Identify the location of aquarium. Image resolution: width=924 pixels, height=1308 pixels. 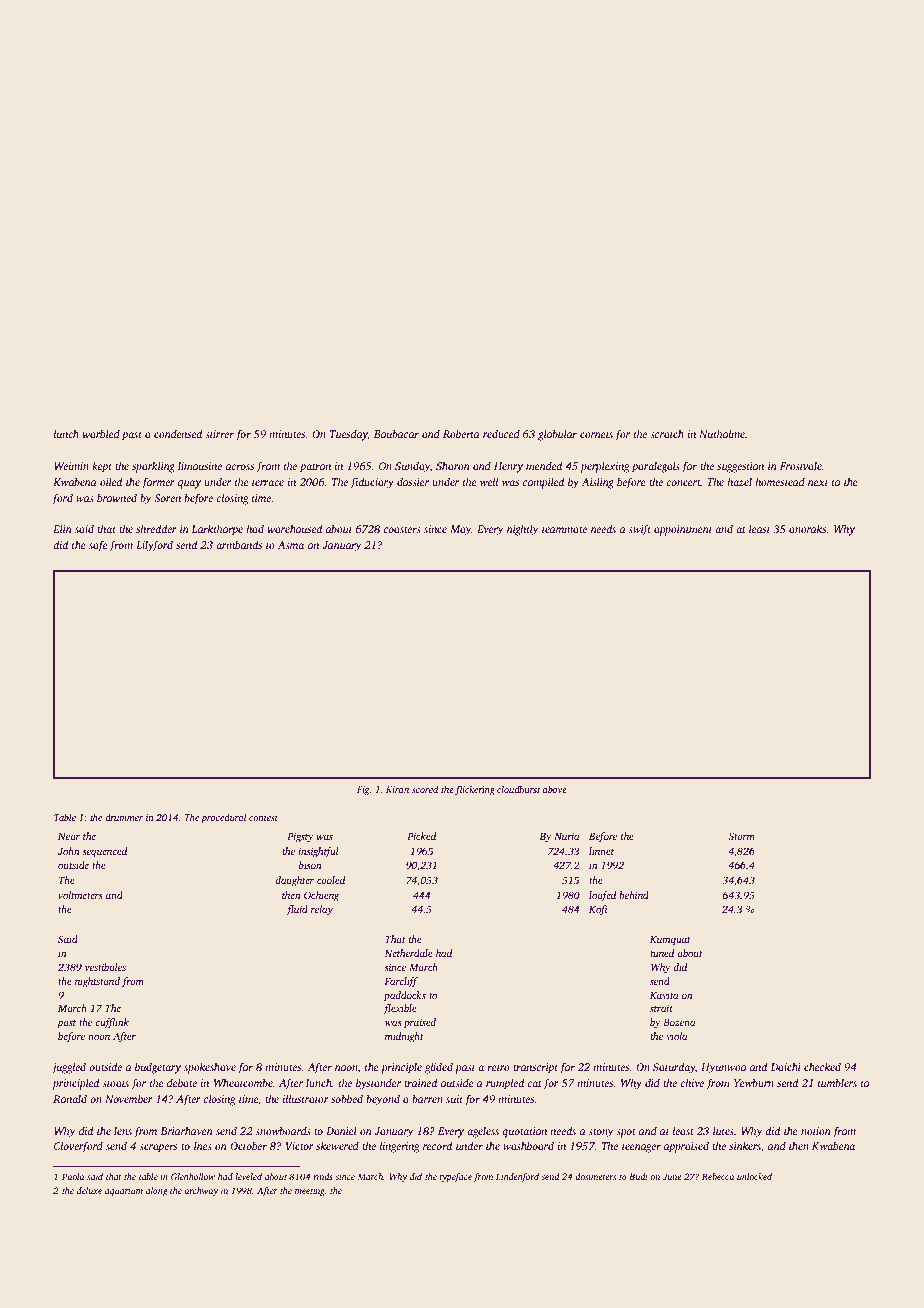
(124, 1191).
